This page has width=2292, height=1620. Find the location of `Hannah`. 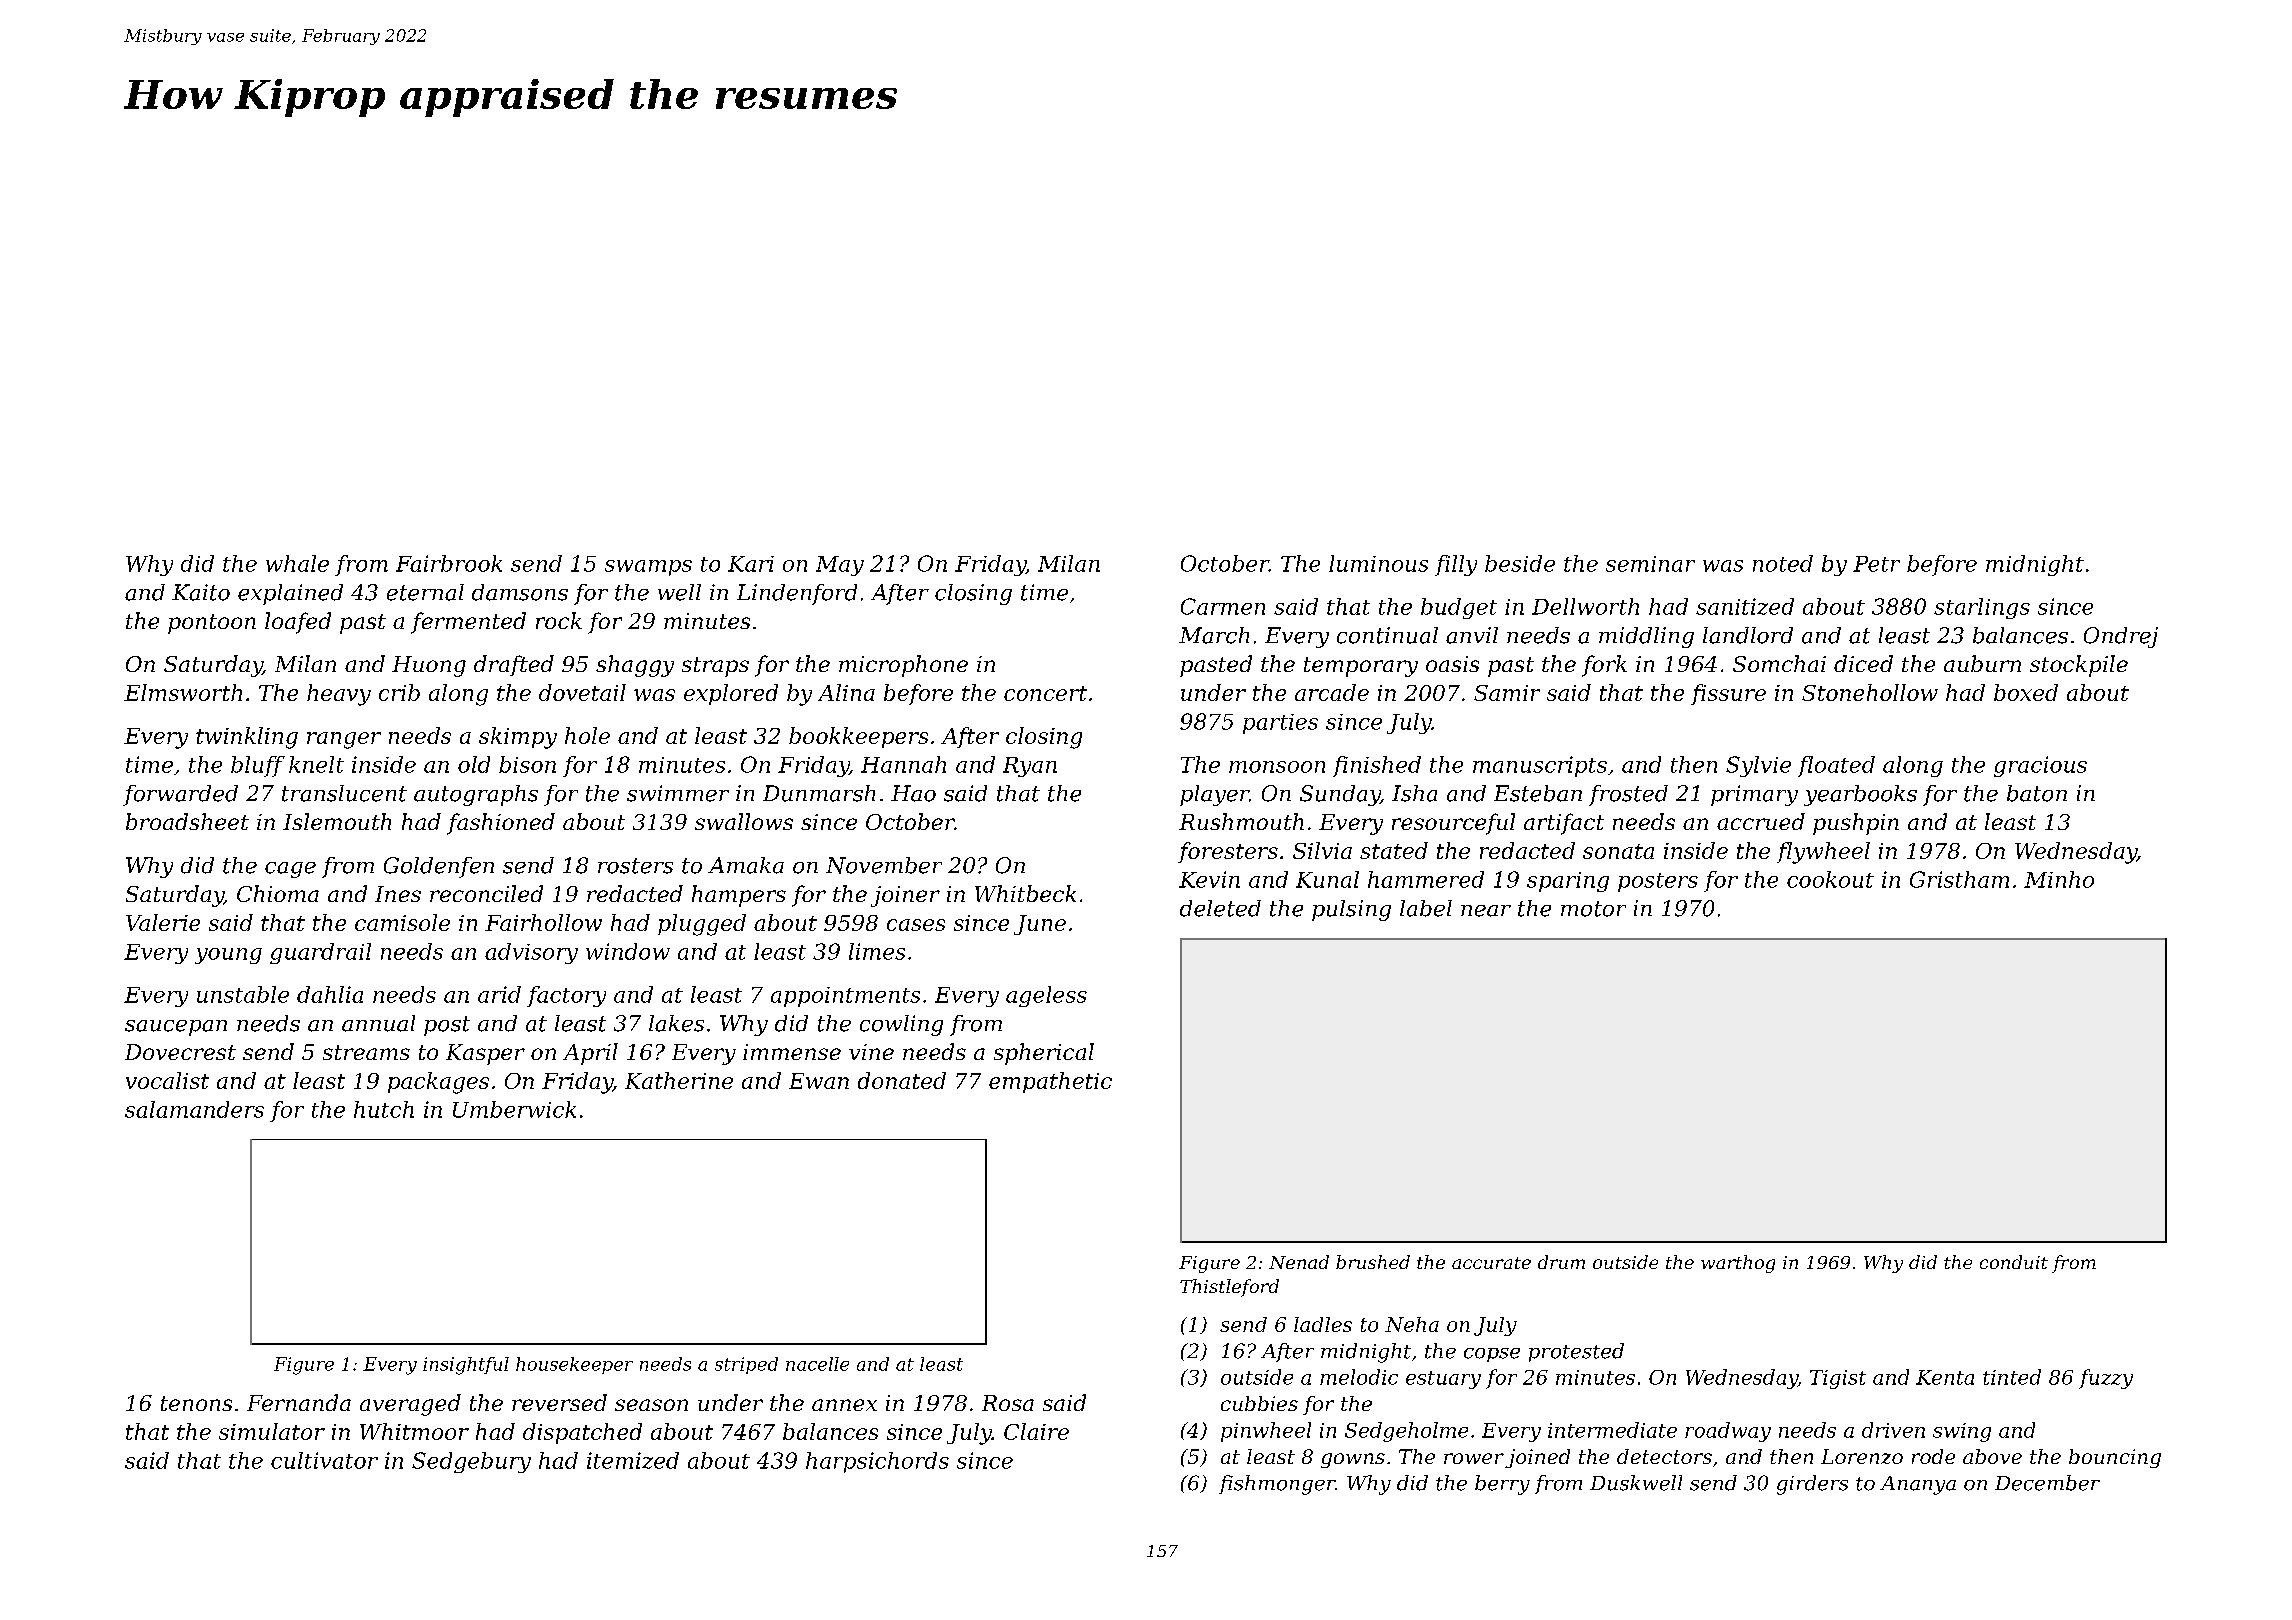

Hannah is located at coordinates (903, 764).
